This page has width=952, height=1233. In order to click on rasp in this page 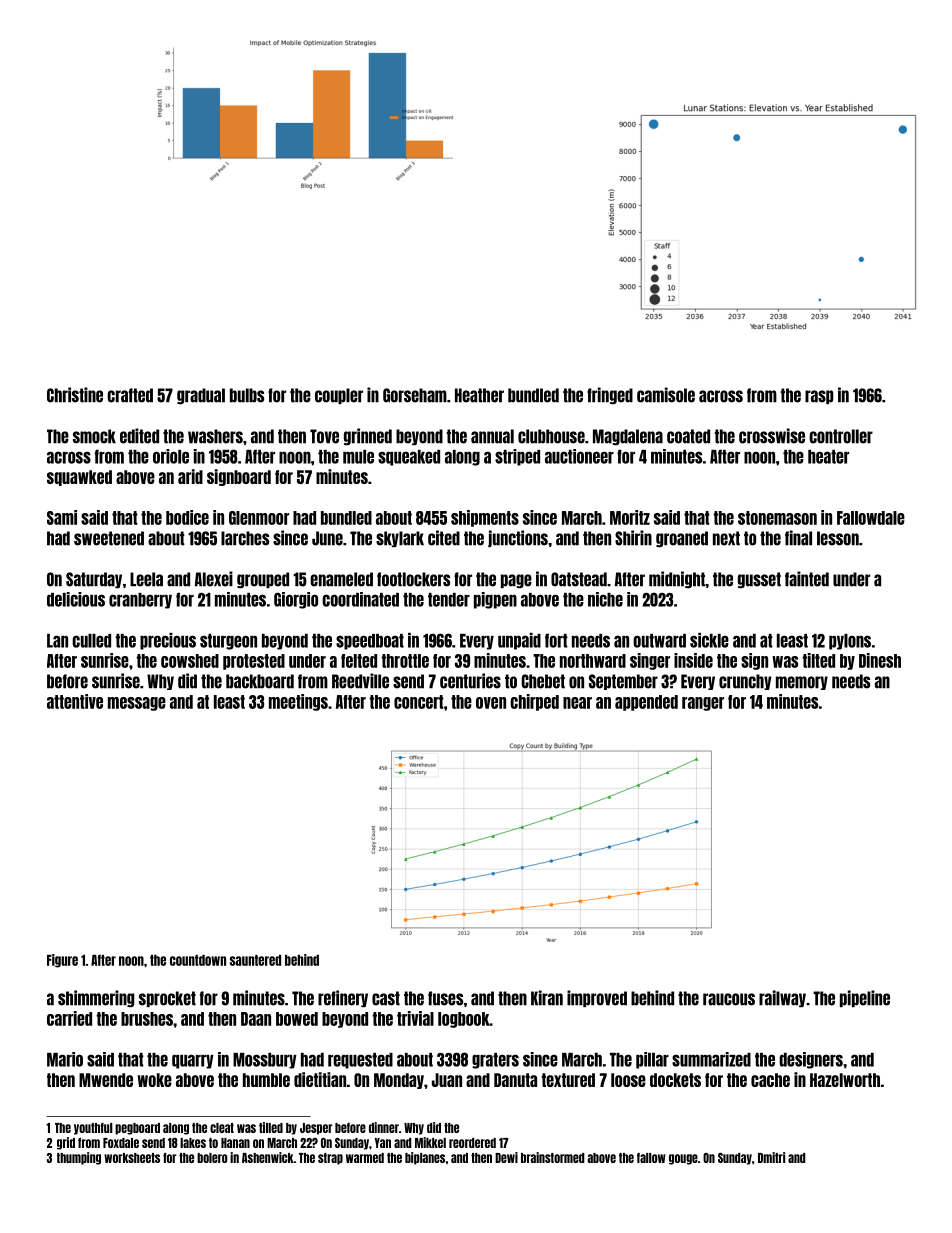, I will do `click(819, 397)`.
